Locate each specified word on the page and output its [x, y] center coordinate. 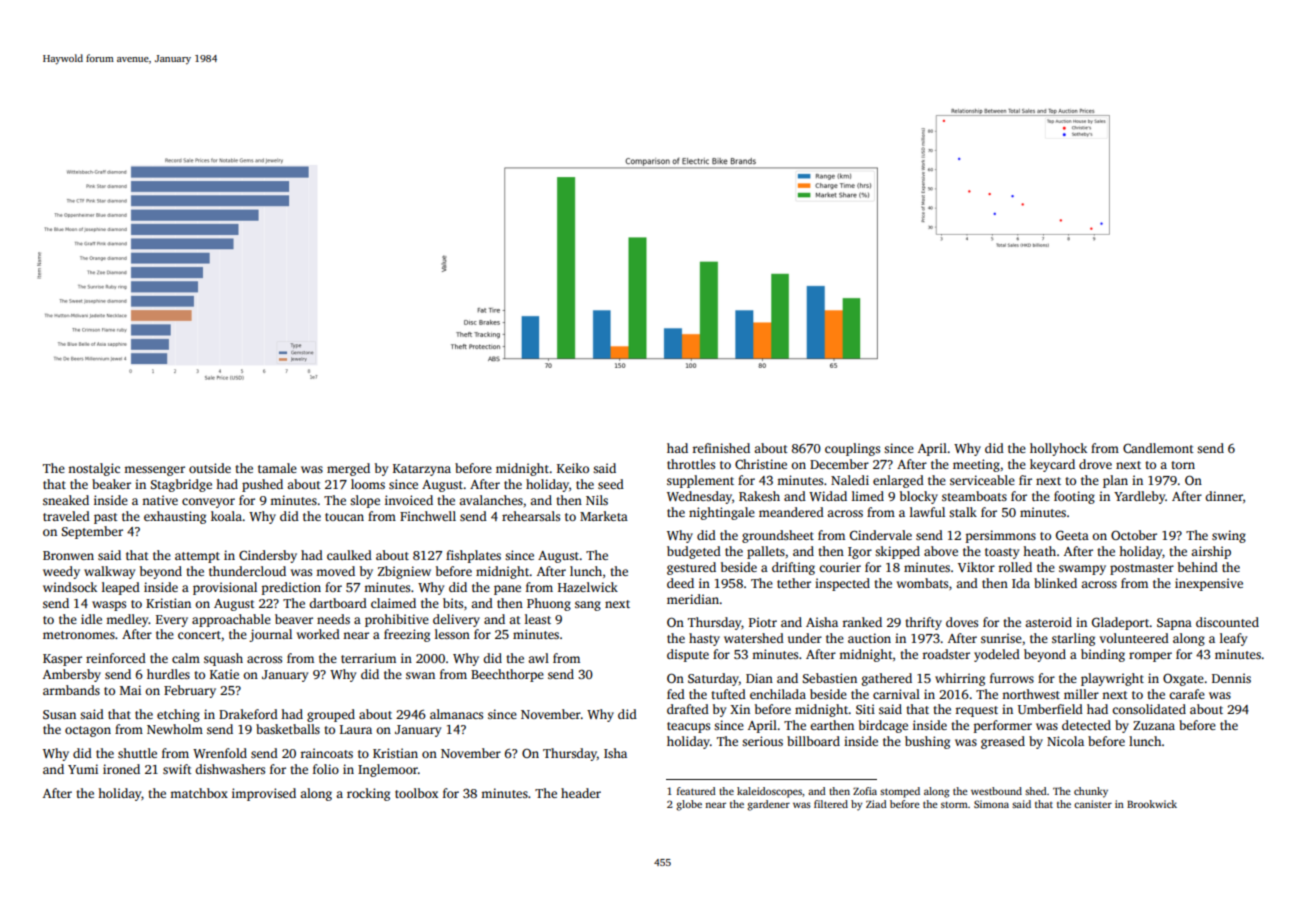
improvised [264, 794]
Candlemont [1158, 448]
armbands [71, 690]
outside [210, 468]
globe [689, 805]
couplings [852, 449]
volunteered [1134, 638]
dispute [688, 655]
